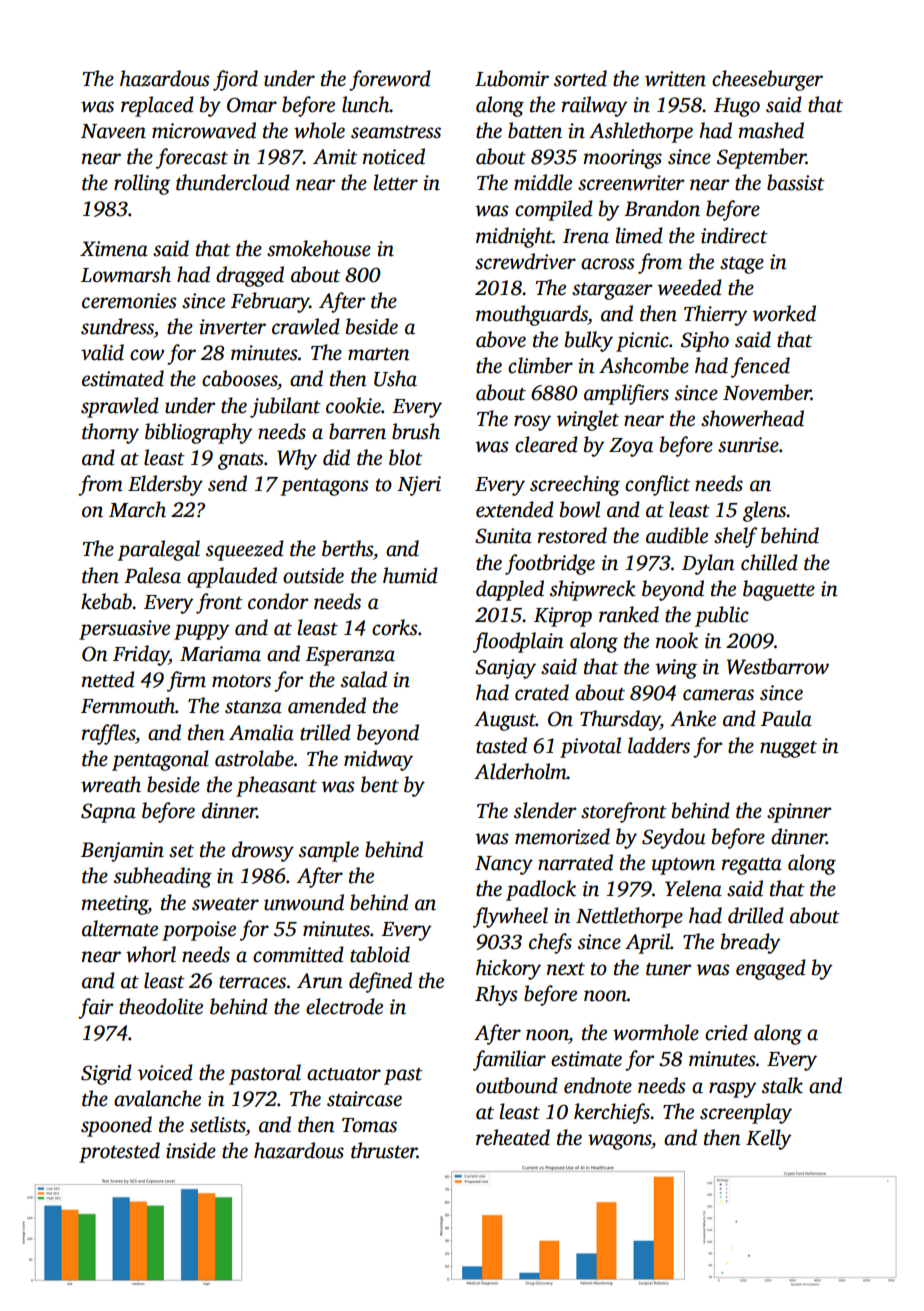 This page has height=1311, width=924. Describe the element at coordinates (786, 718) in the page. I see `Paula` at that location.
